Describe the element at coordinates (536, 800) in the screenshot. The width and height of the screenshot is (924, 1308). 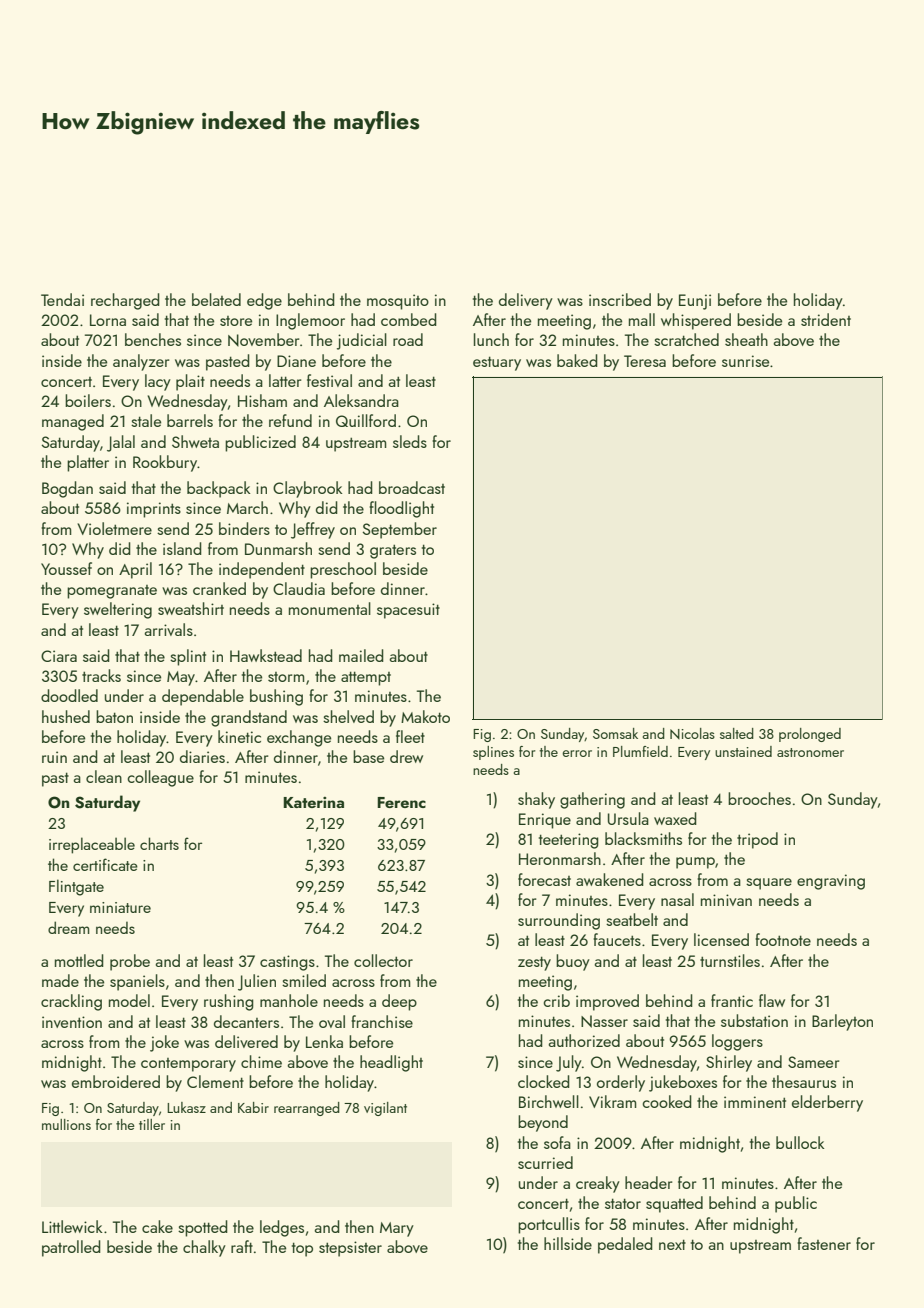
I see `shaky` at that location.
